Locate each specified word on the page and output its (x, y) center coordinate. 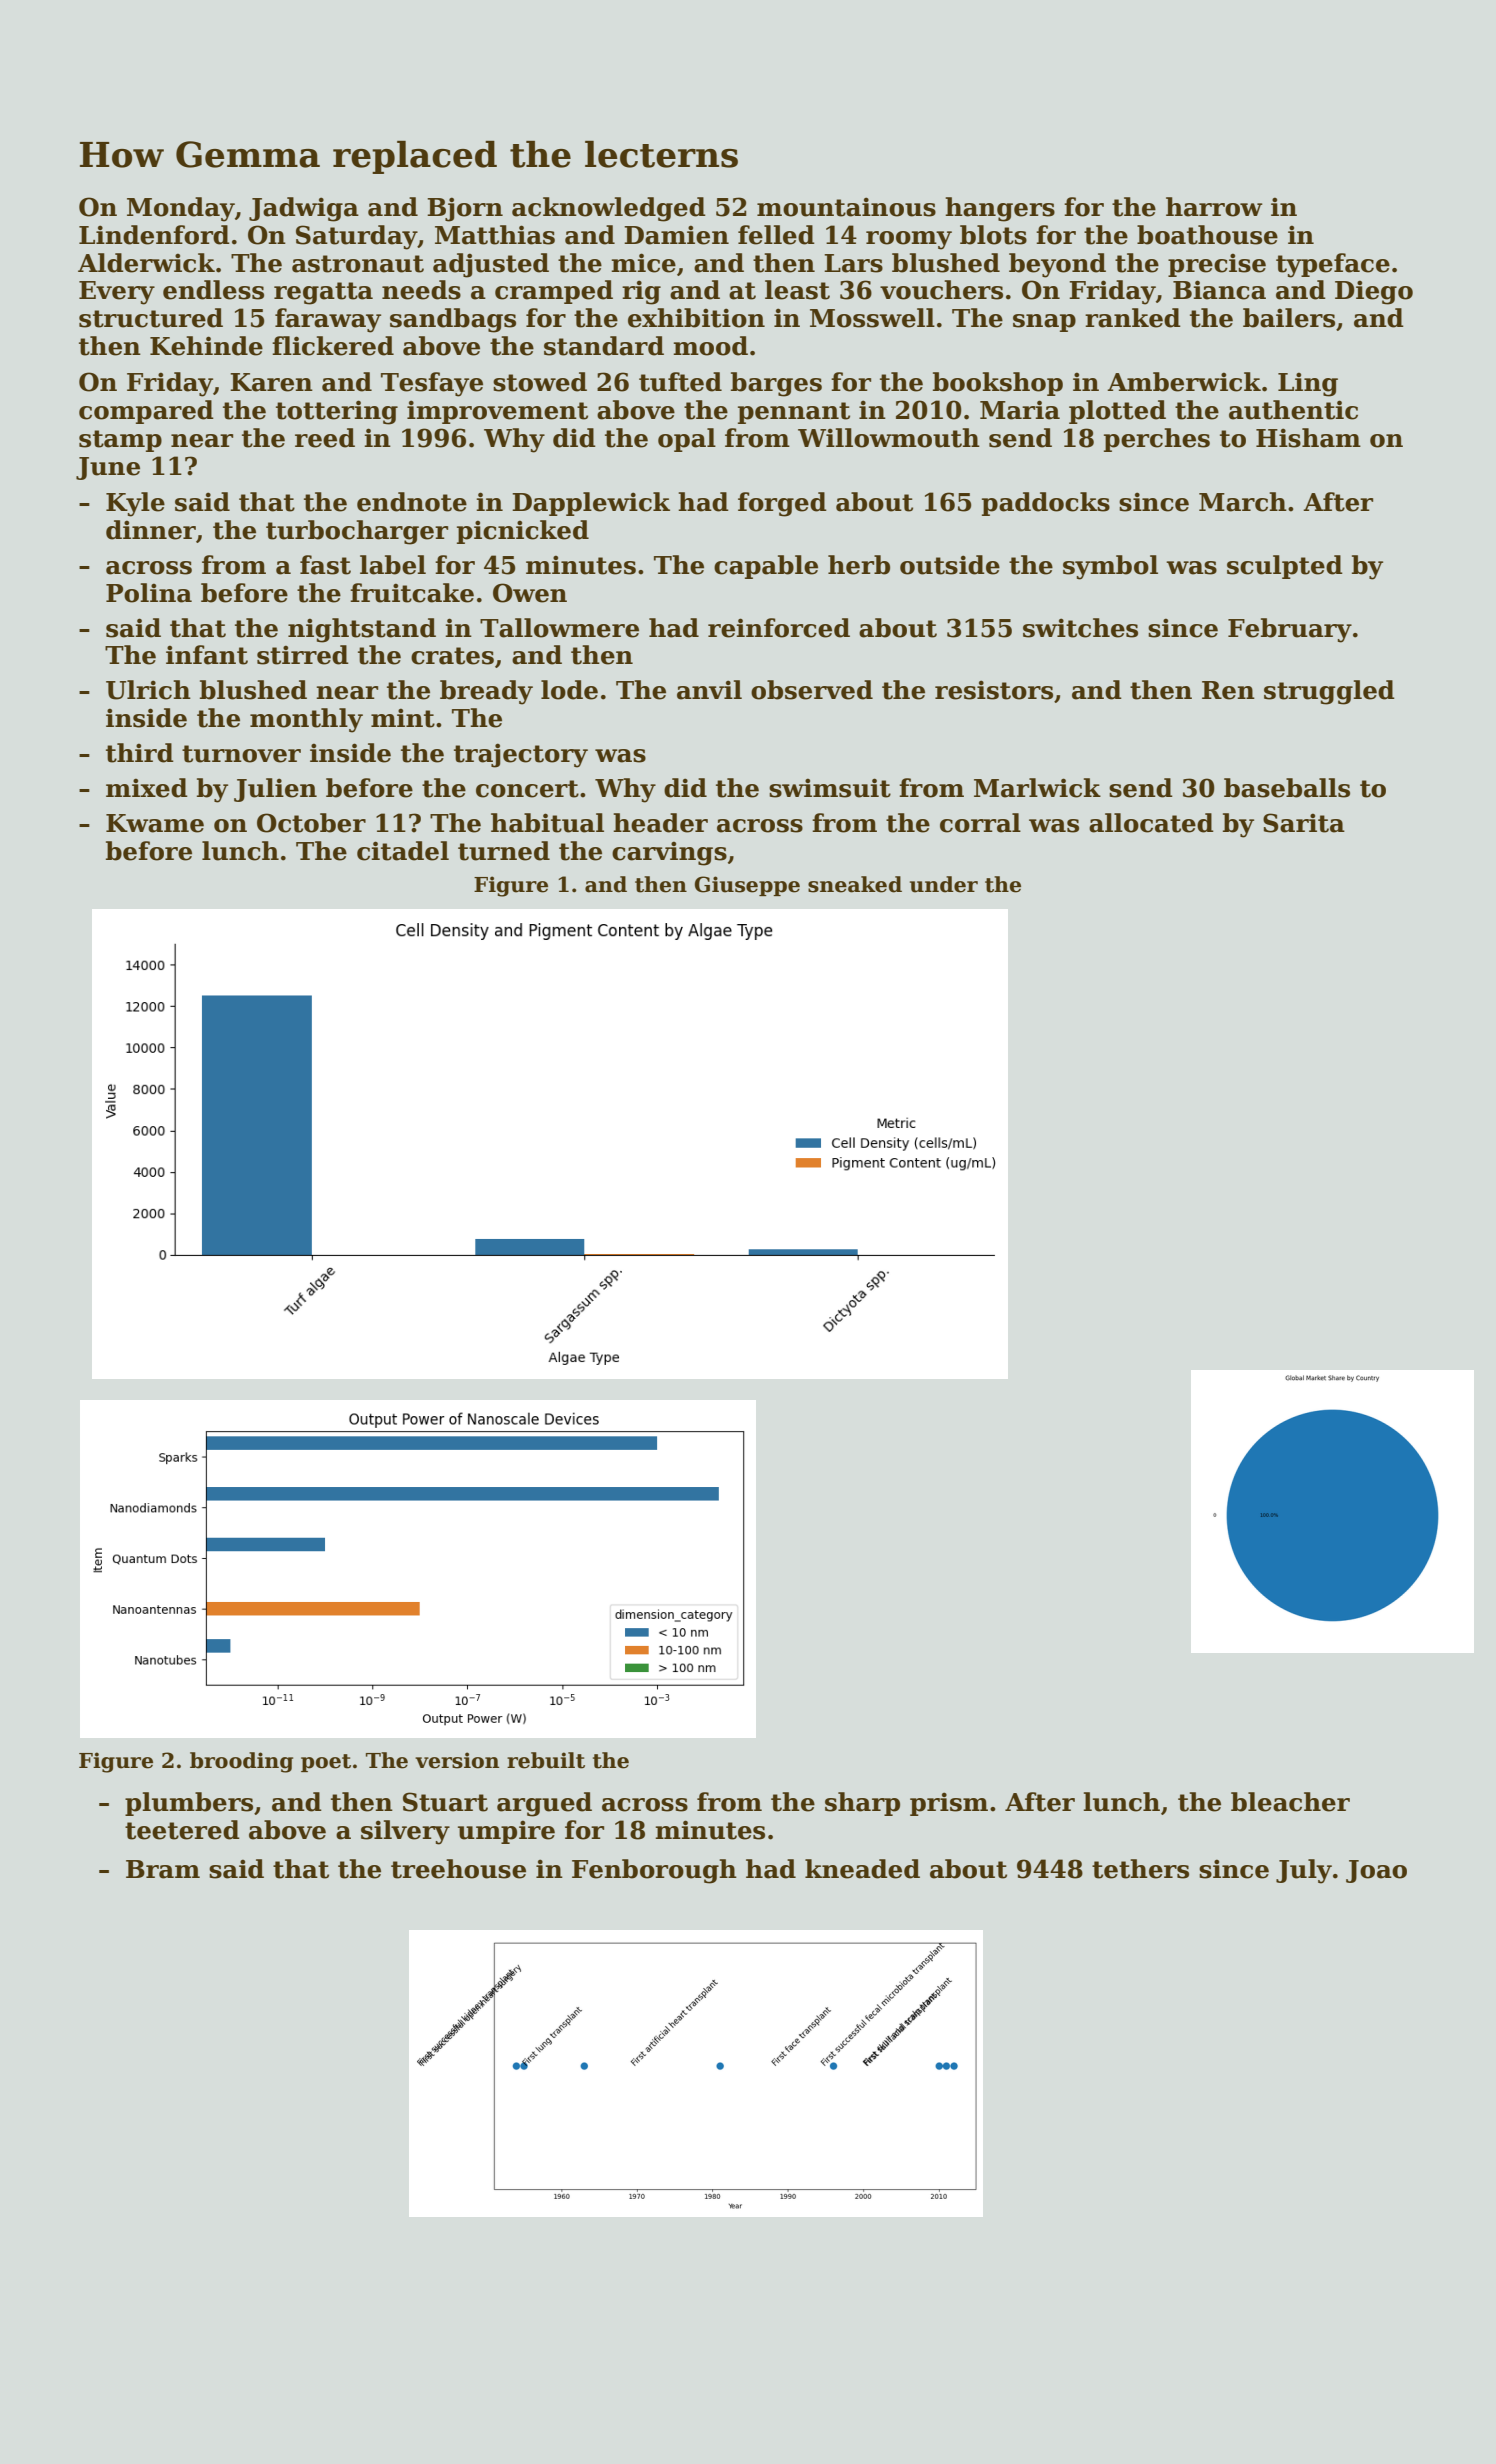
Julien (275, 790)
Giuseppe (747, 886)
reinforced (779, 628)
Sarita (1304, 823)
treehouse (458, 1869)
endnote (412, 502)
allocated (1151, 823)
